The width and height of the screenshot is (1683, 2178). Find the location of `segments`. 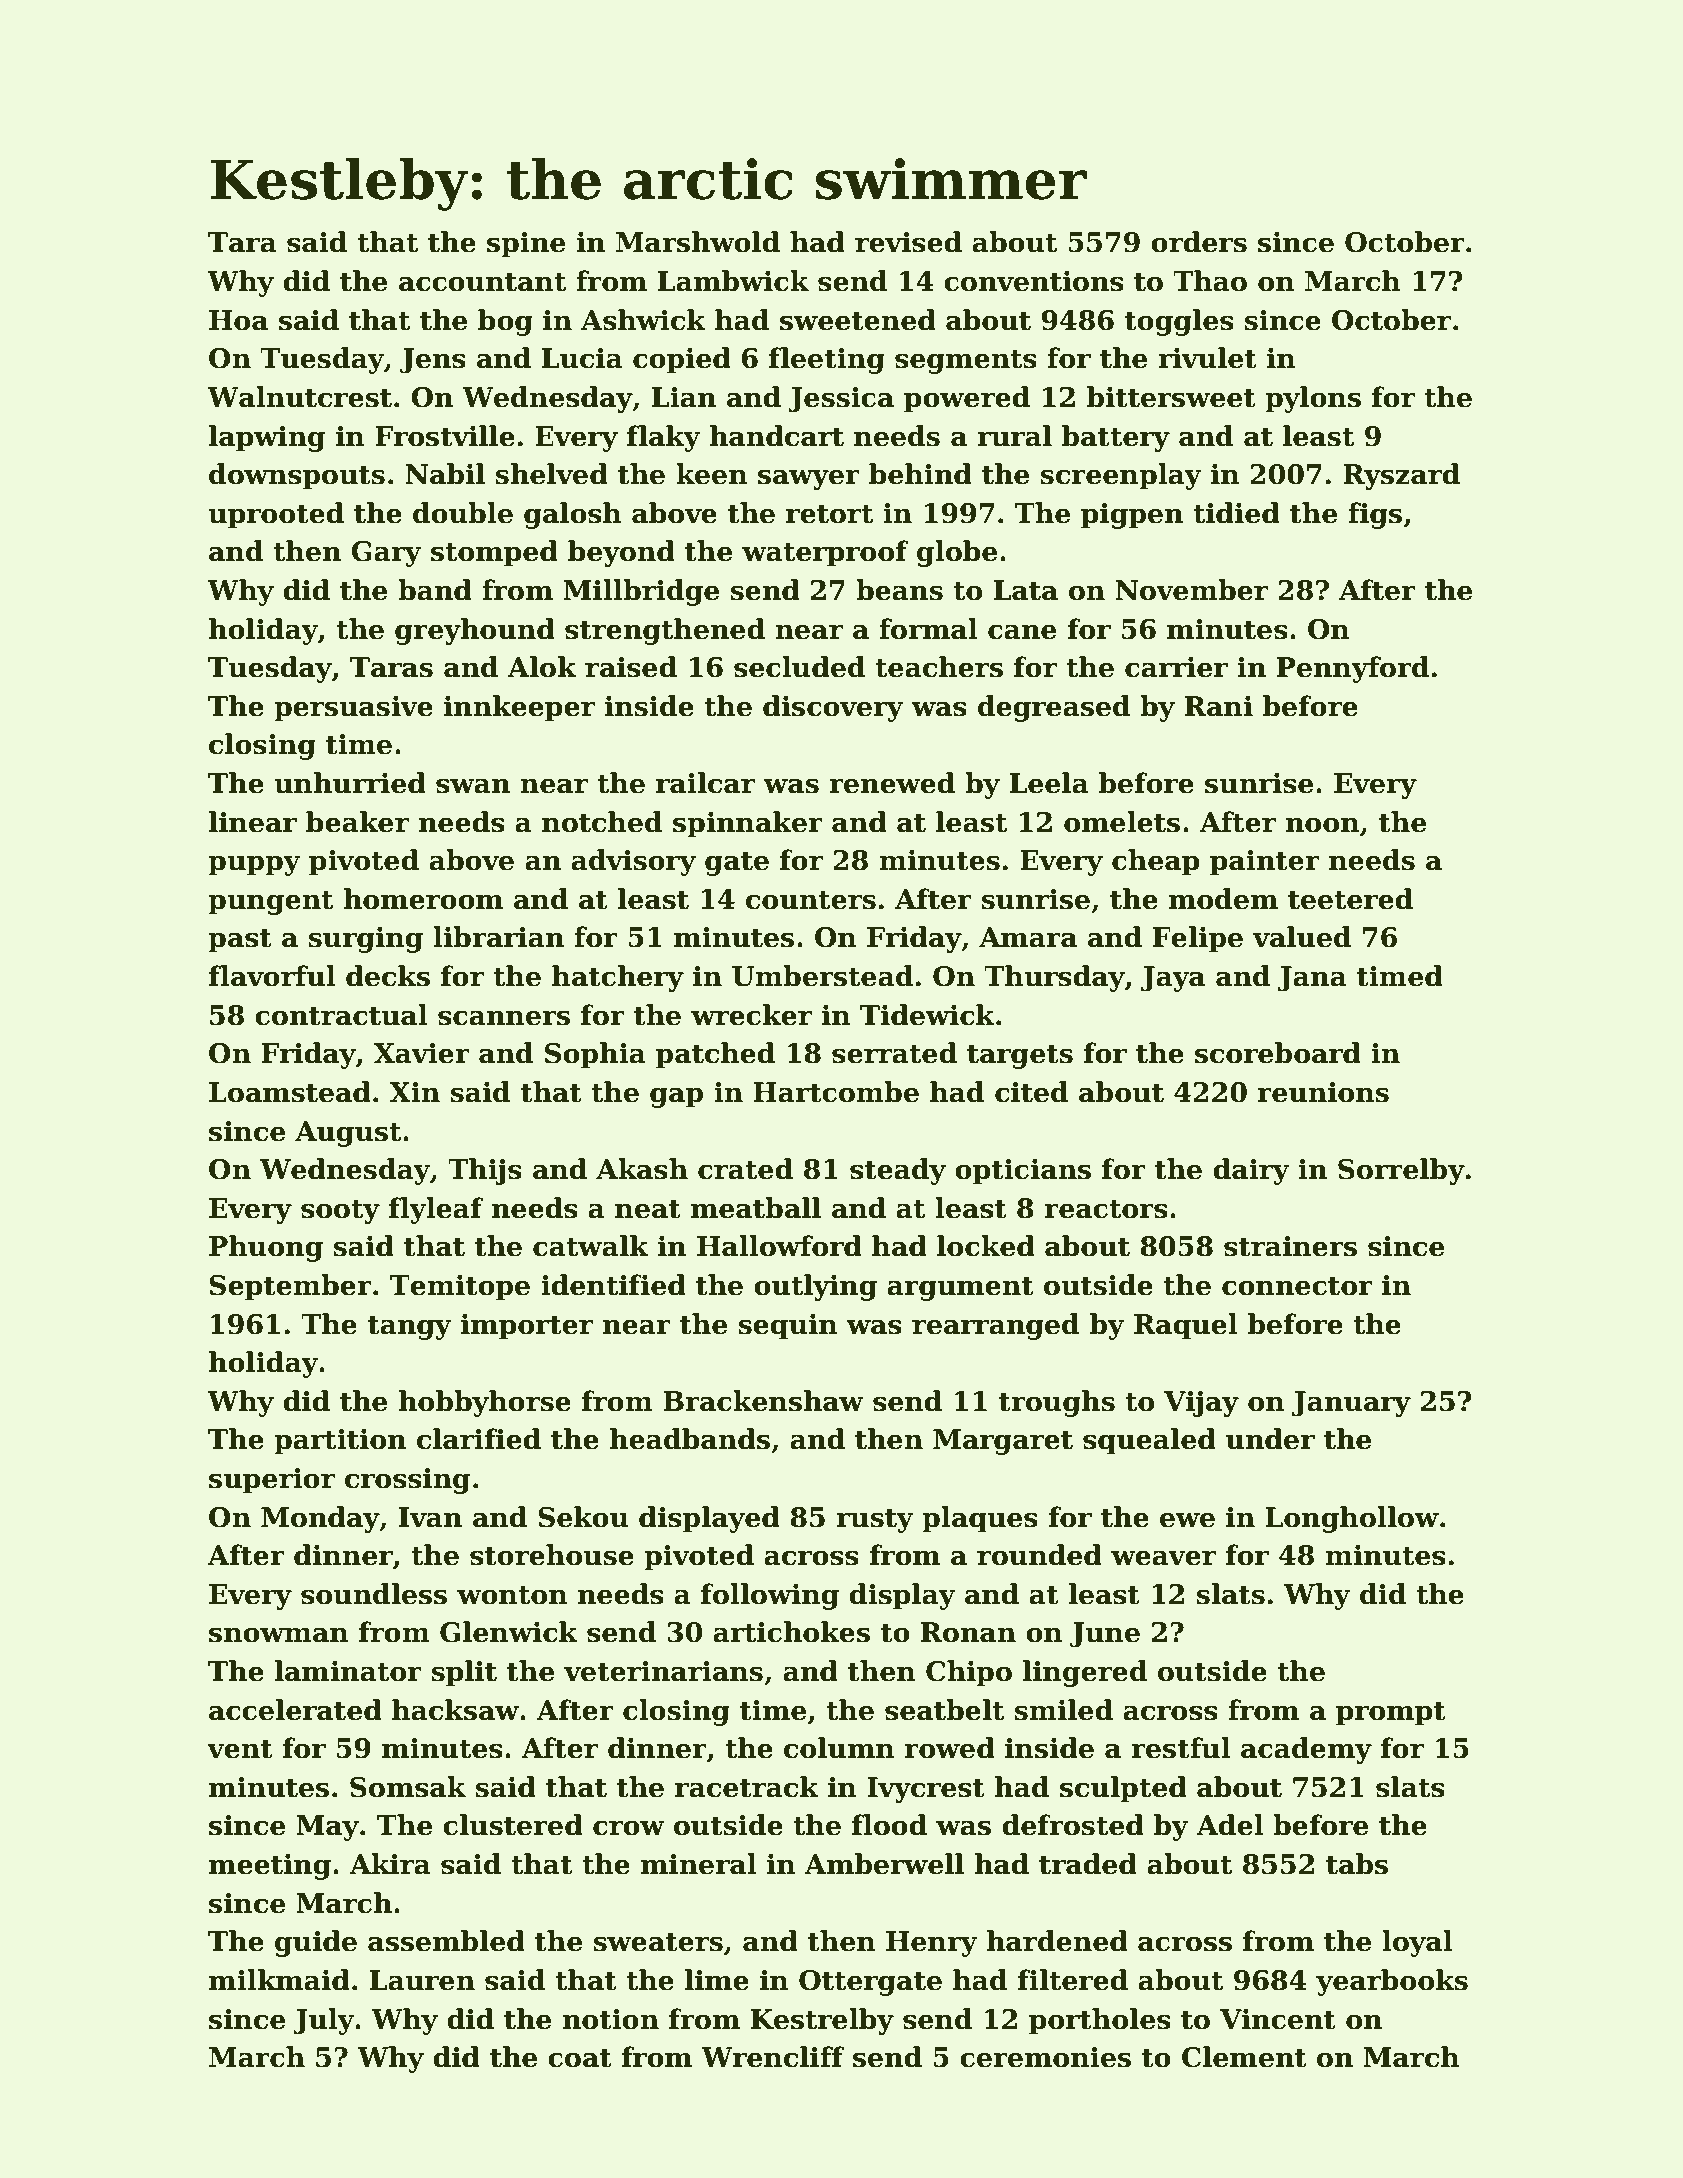

segments is located at coordinates (966, 362).
